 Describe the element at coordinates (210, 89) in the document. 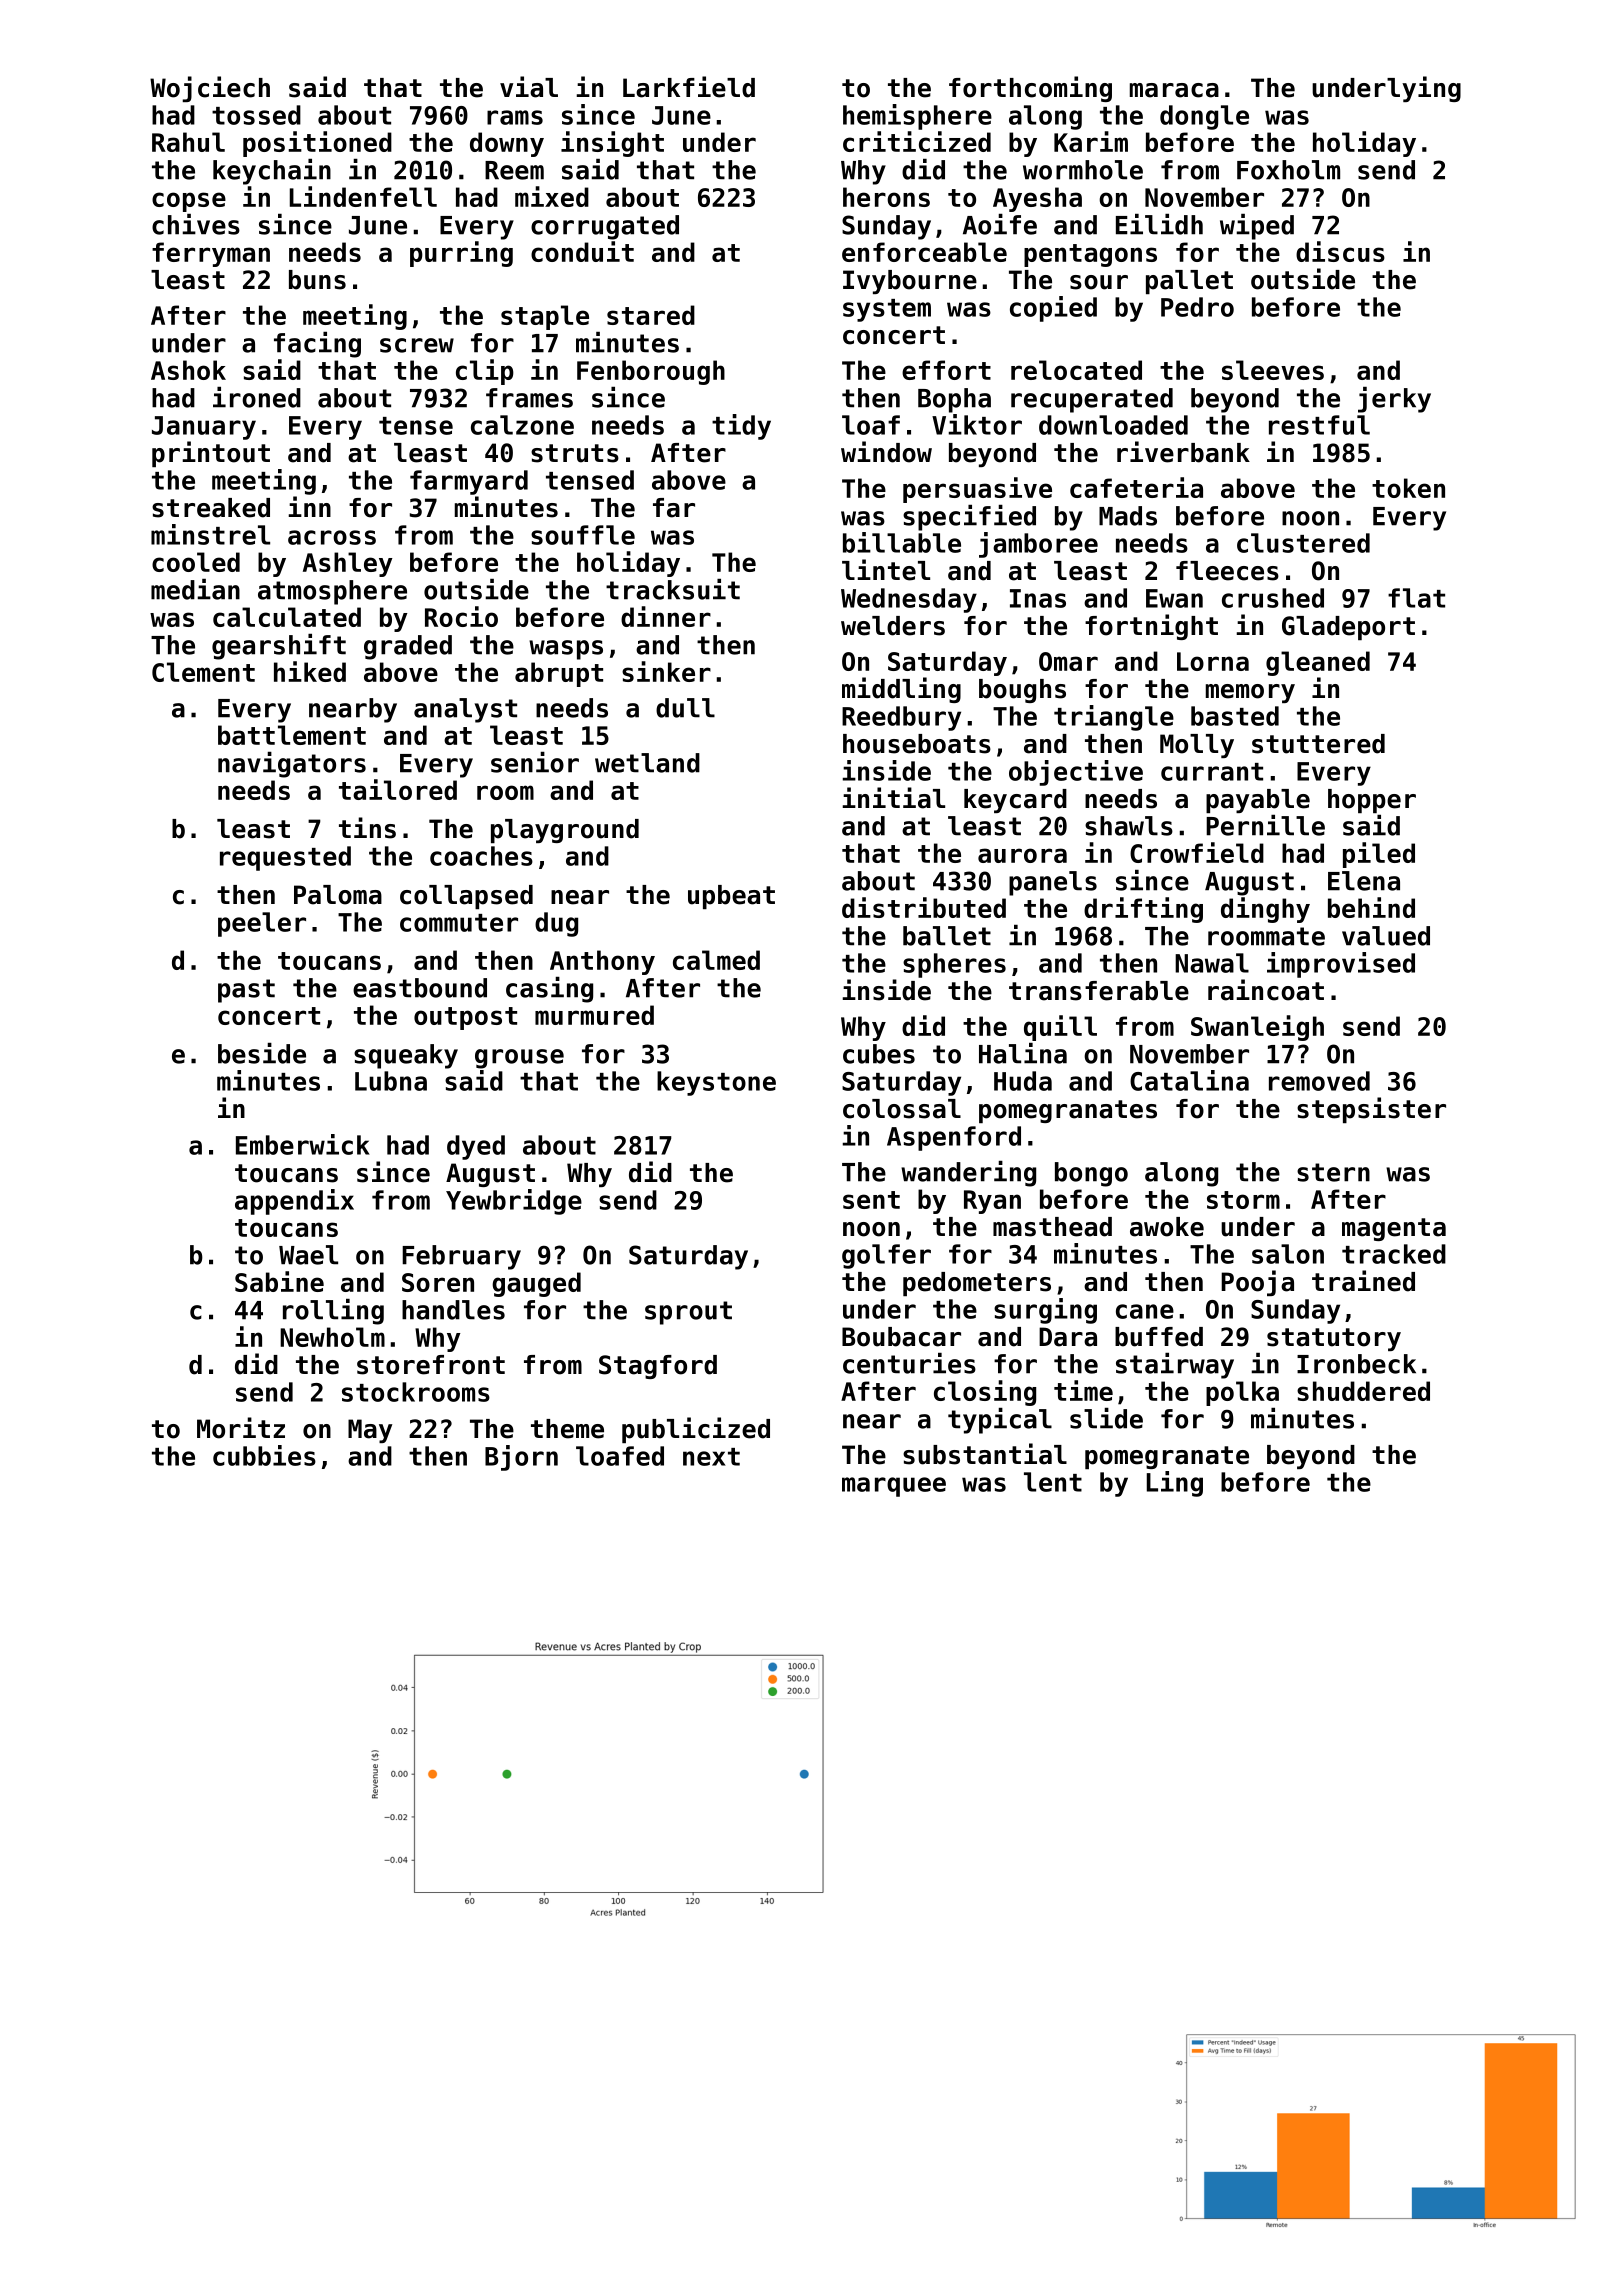

I see `Wojciech` at that location.
